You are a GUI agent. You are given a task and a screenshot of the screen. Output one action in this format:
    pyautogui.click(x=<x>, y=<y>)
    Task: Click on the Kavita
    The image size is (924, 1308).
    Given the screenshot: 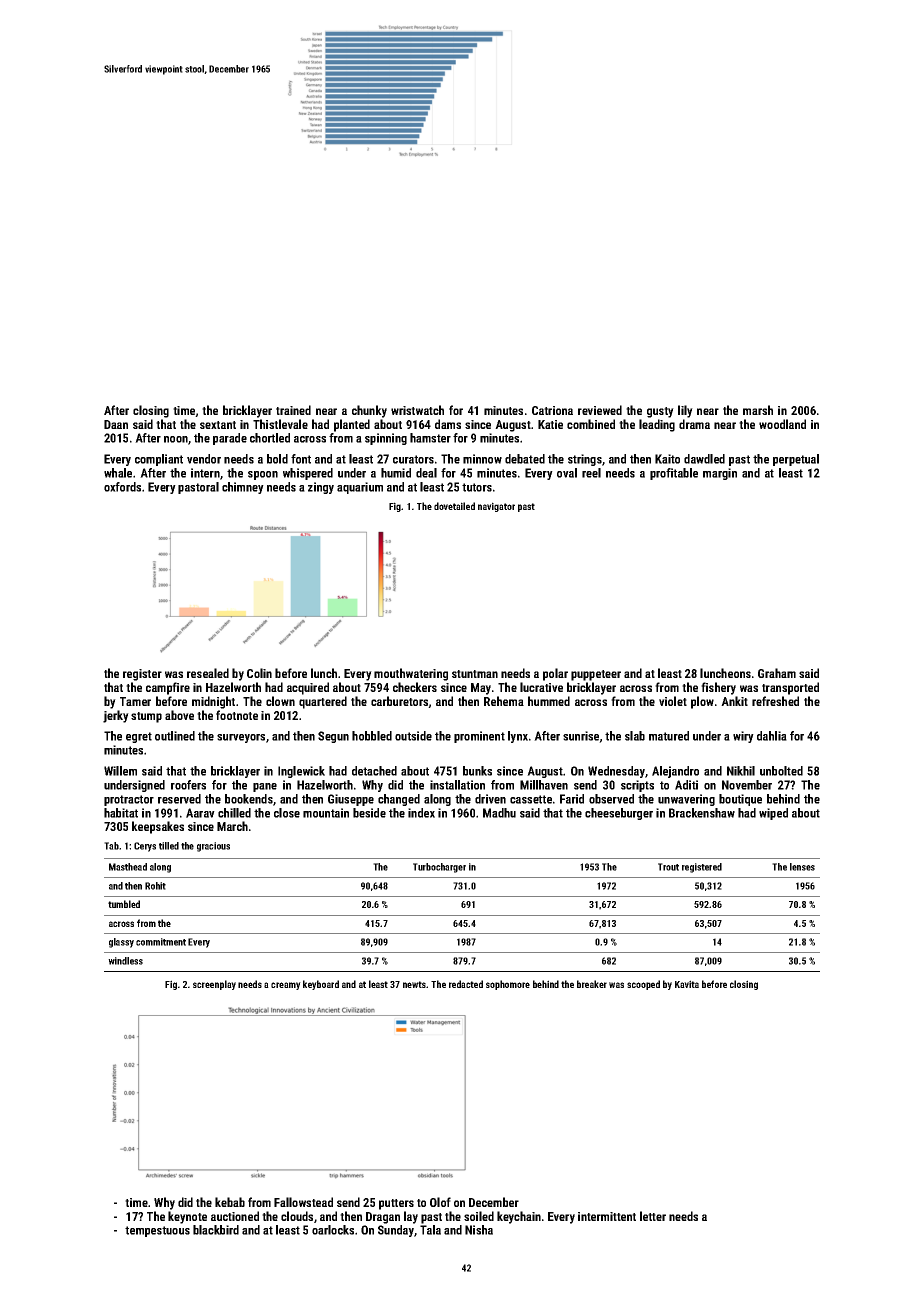 What is the action you would take?
    pyautogui.click(x=687, y=984)
